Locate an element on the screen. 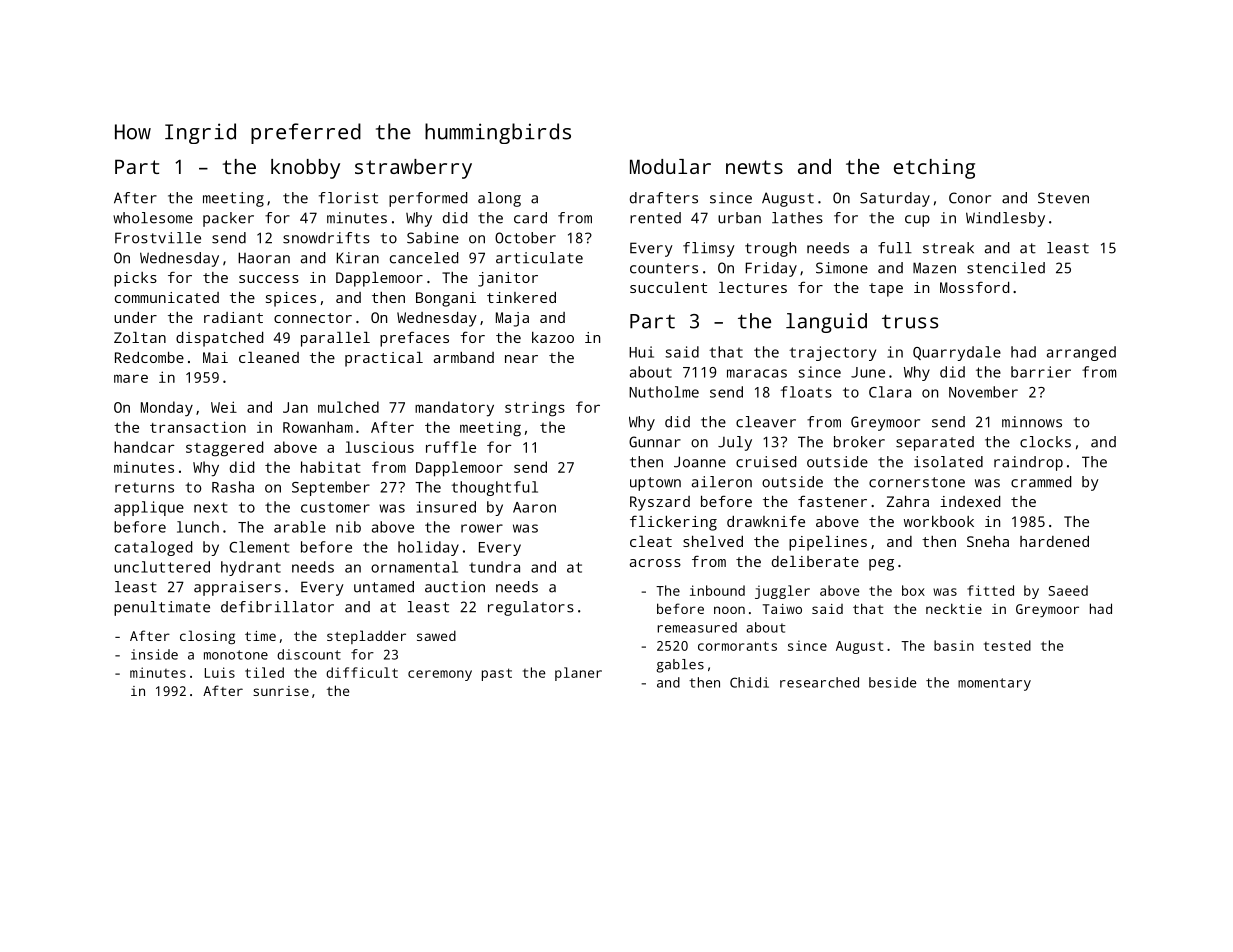 The width and height of the screenshot is (1233, 952). uptown is located at coordinates (655, 484).
